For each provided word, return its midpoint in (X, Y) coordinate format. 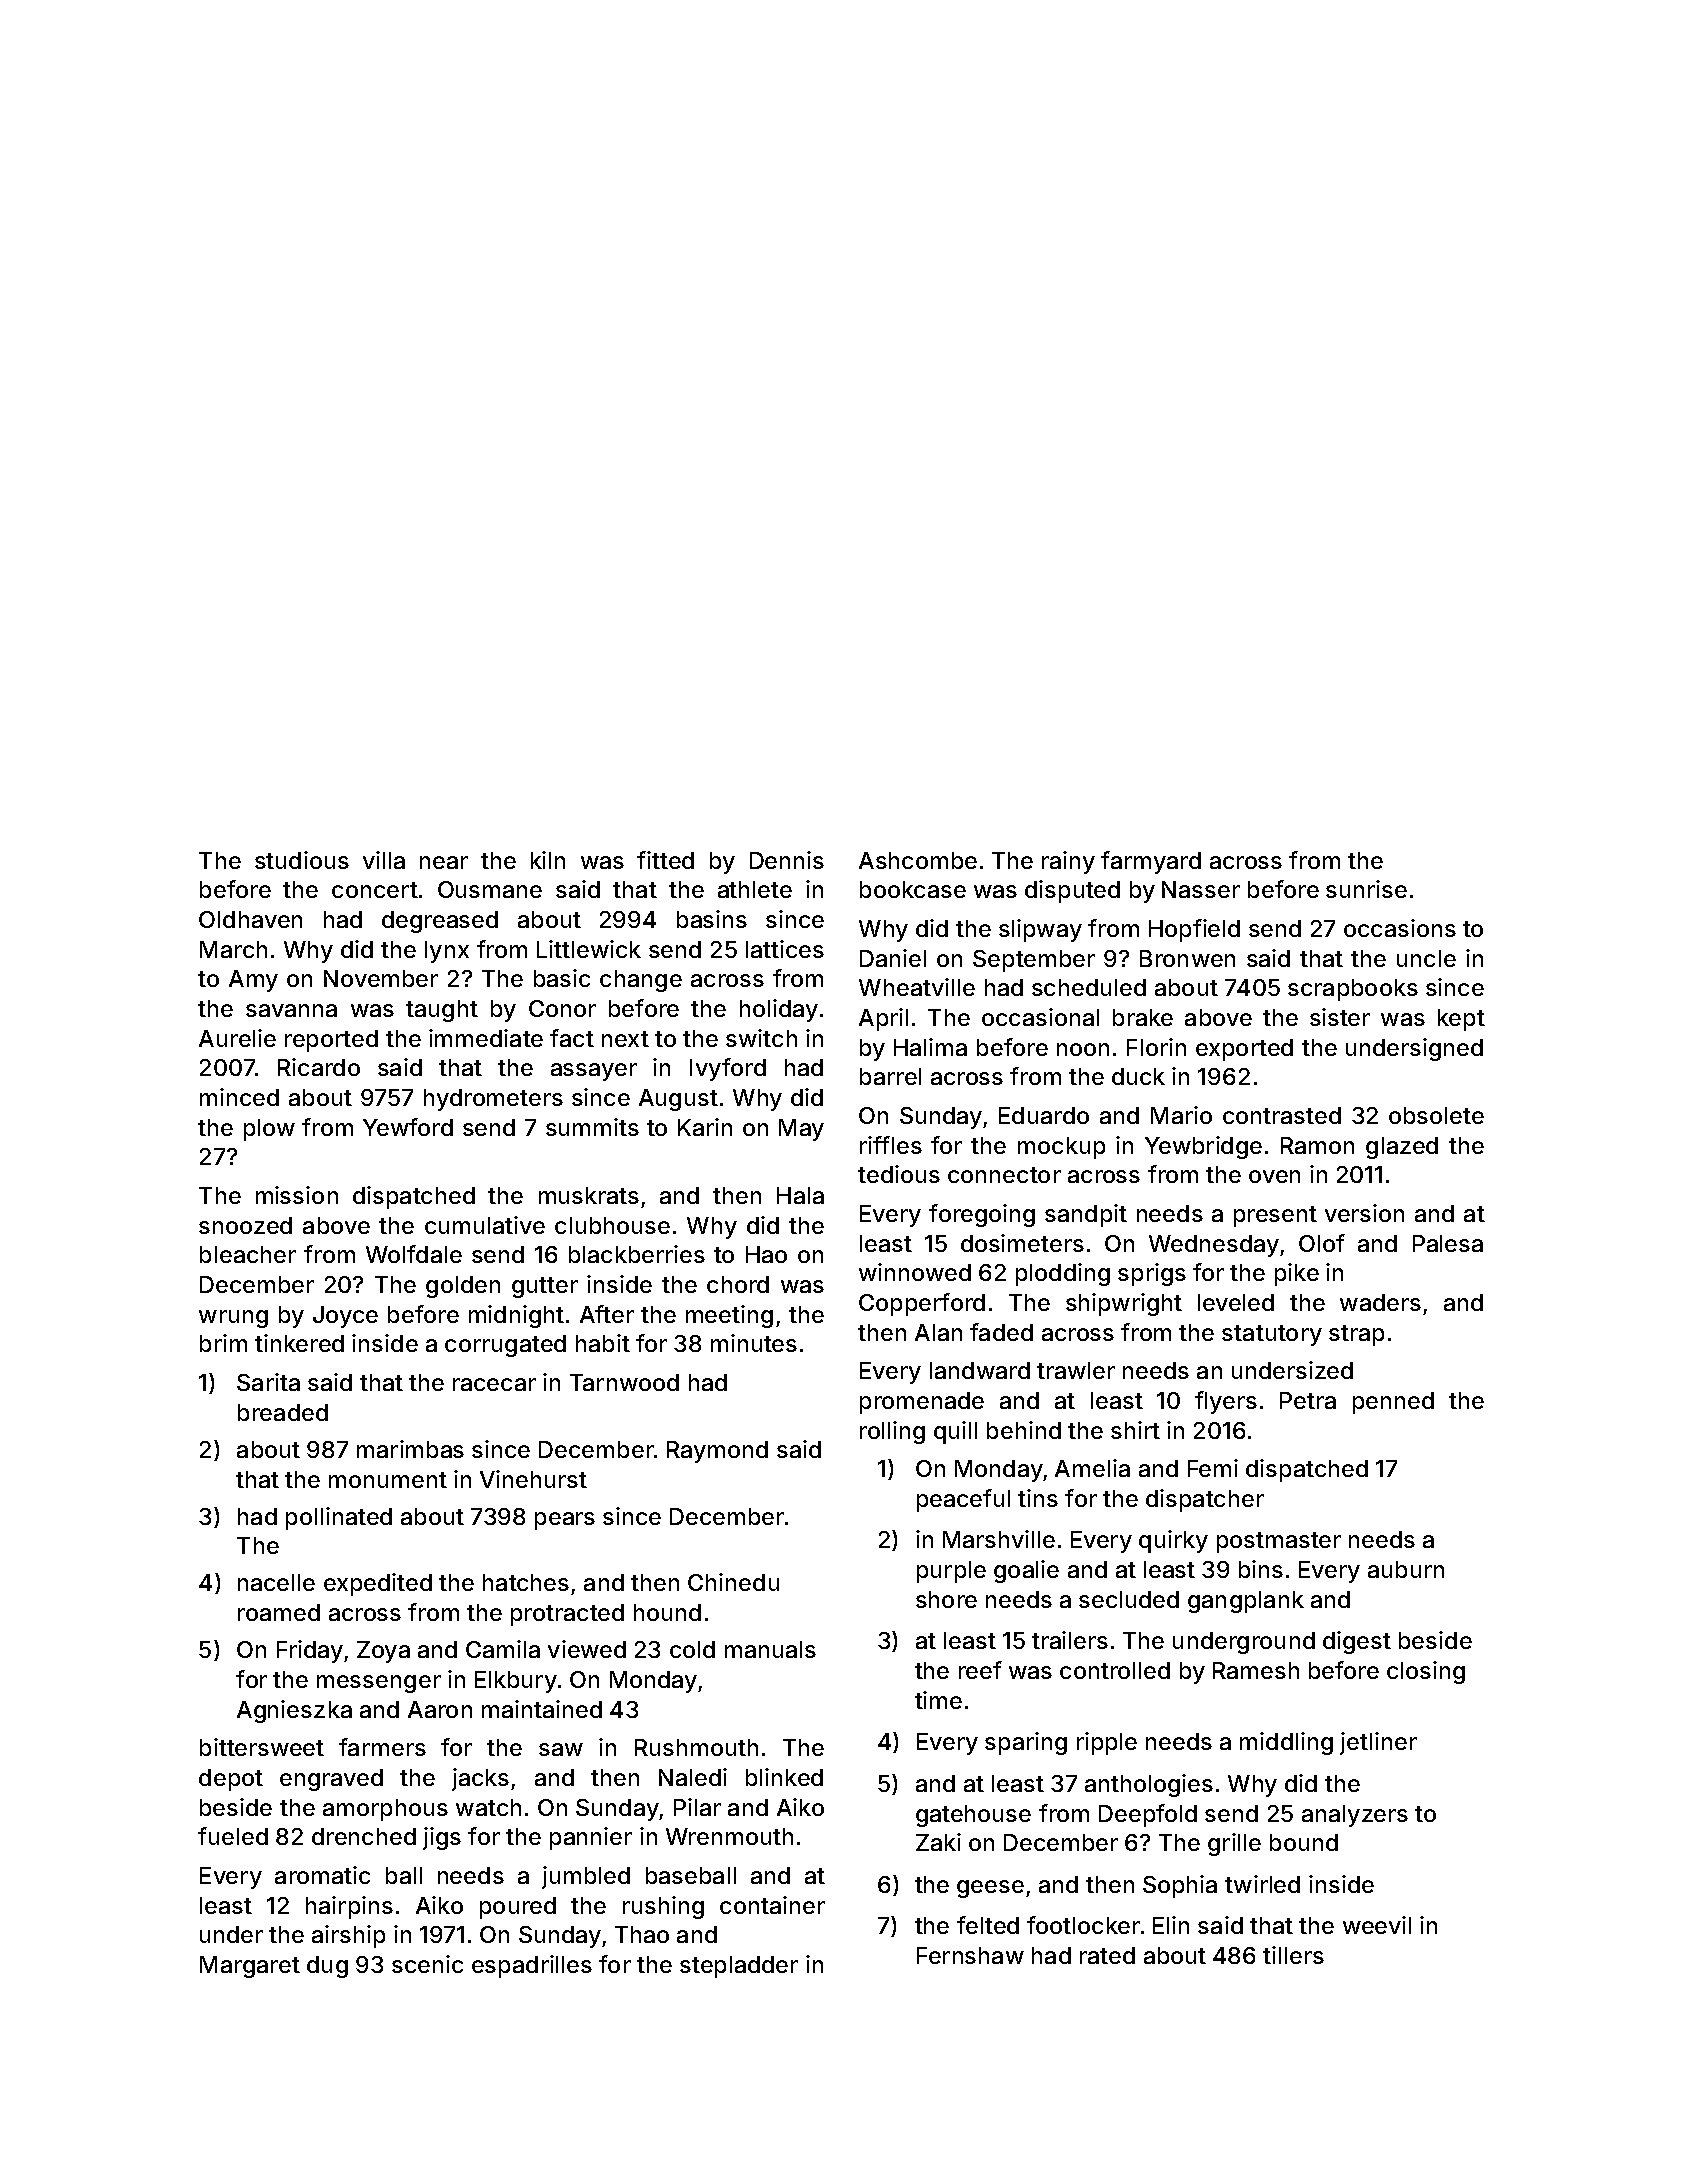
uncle (1426, 958)
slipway (1040, 930)
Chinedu (733, 1582)
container (772, 1905)
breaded (283, 1412)
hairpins (349, 1907)
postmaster (1279, 1542)
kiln (548, 860)
